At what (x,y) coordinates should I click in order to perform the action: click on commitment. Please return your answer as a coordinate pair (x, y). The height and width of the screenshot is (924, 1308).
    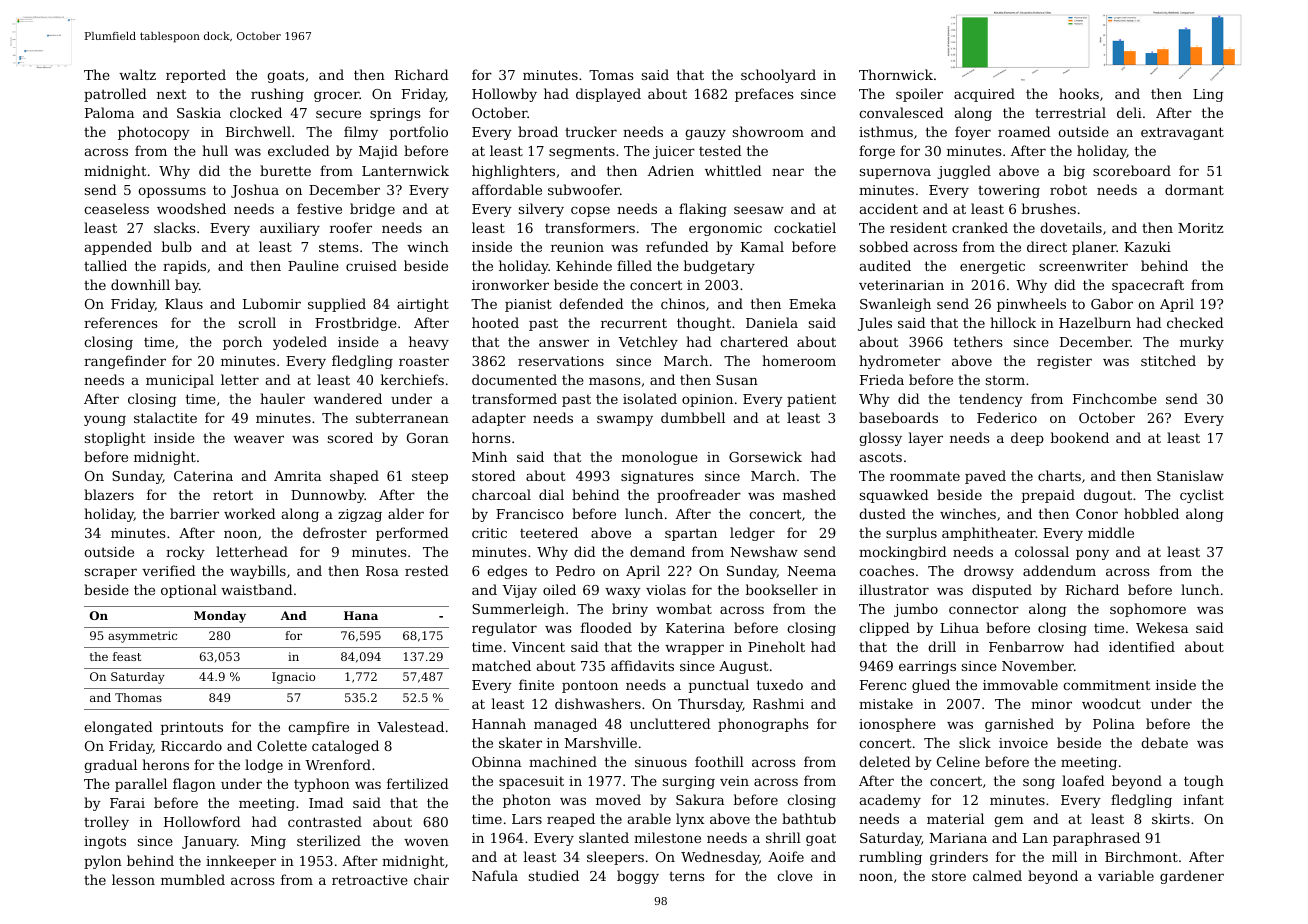
    Looking at the image, I should click on (1106, 685).
